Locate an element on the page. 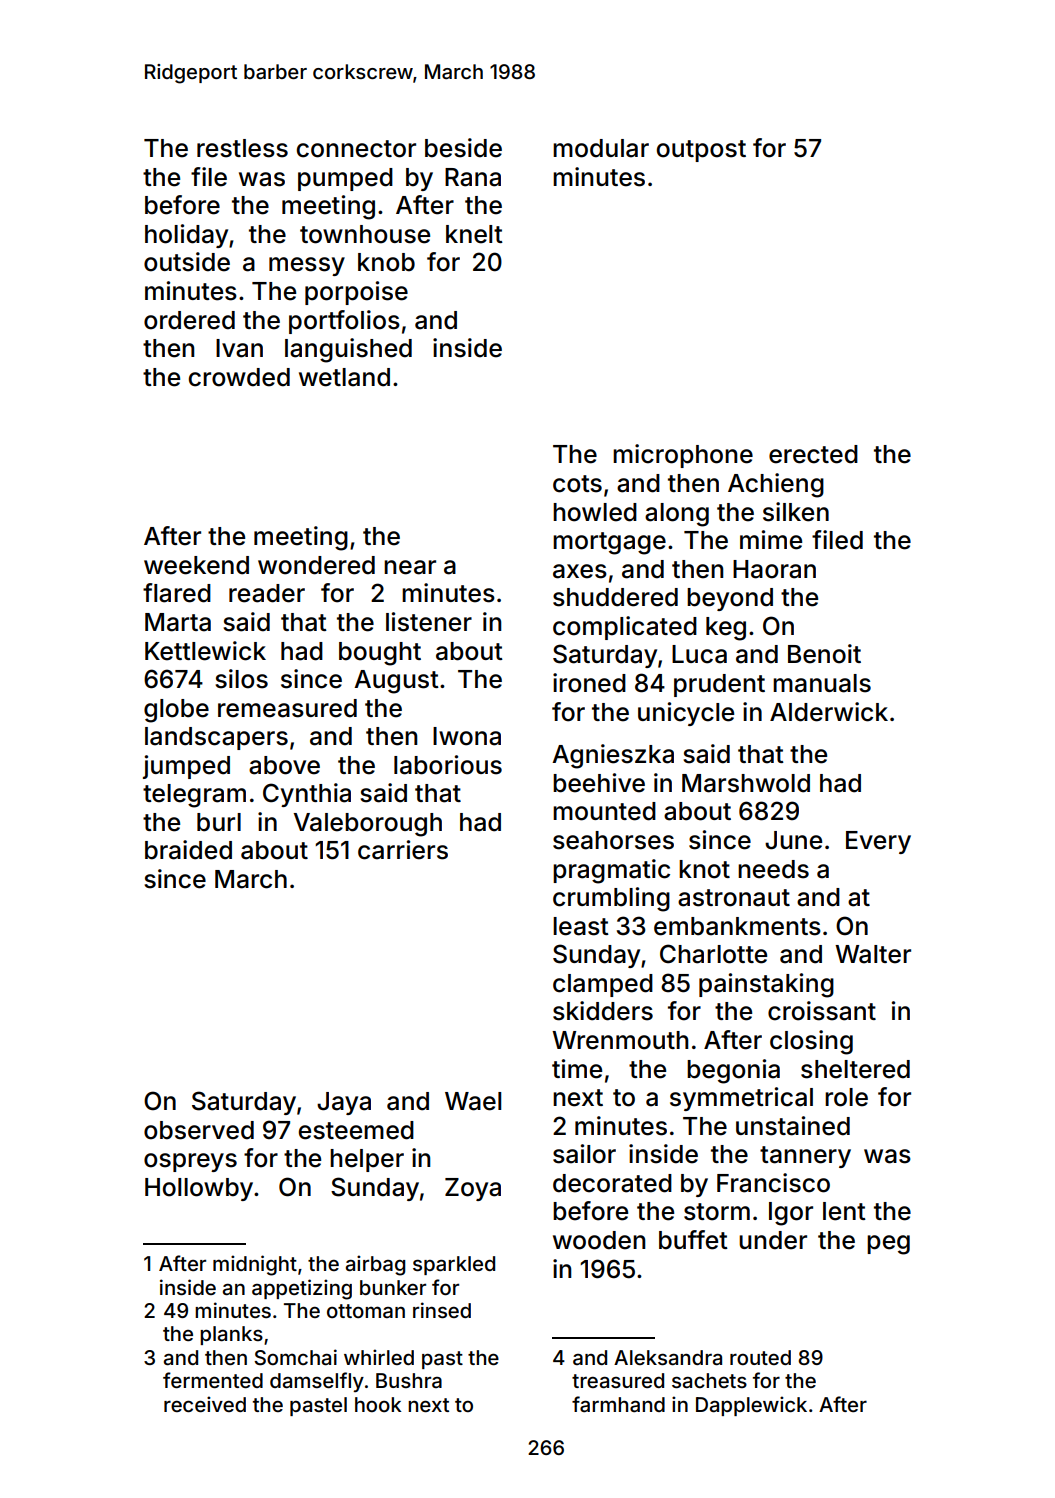  Agnieszka is located at coordinates (613, 756).
